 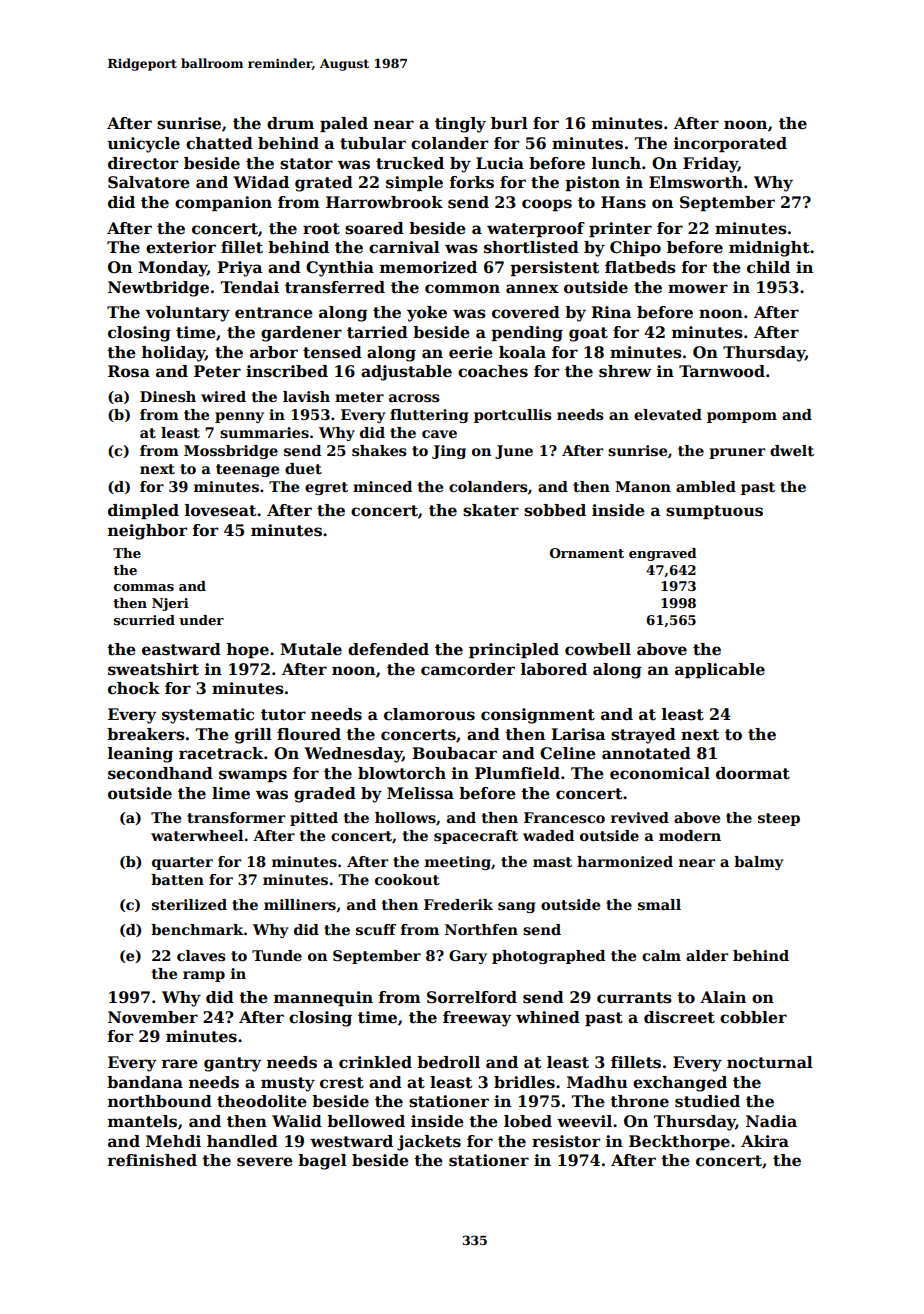 I want to click on bedroll, so click(x=448, y=1062).
